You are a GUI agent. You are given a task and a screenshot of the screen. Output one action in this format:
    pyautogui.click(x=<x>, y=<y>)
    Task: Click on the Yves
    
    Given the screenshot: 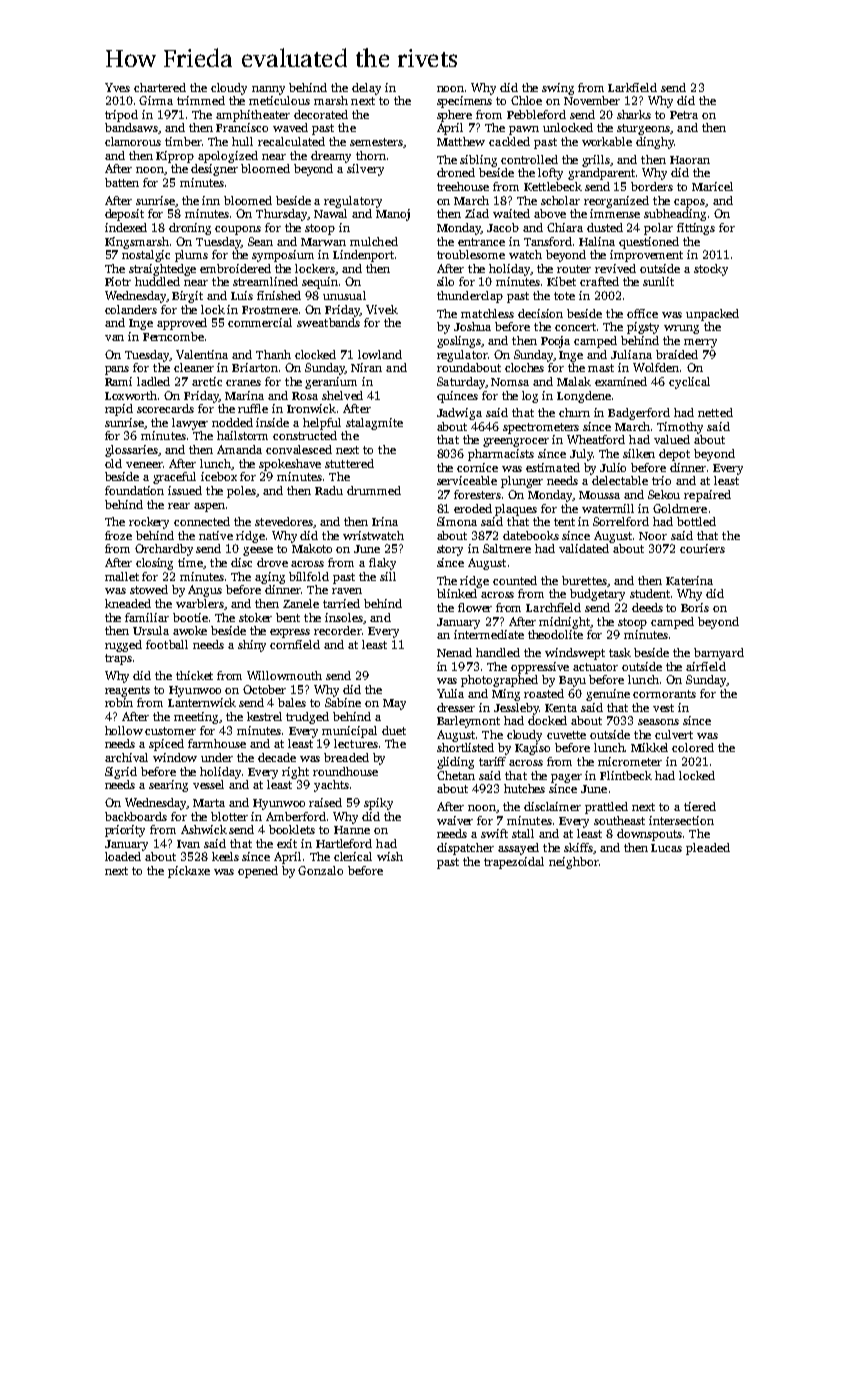 What is the action you would take?
    pyautogui.click(x=117, y=87)
